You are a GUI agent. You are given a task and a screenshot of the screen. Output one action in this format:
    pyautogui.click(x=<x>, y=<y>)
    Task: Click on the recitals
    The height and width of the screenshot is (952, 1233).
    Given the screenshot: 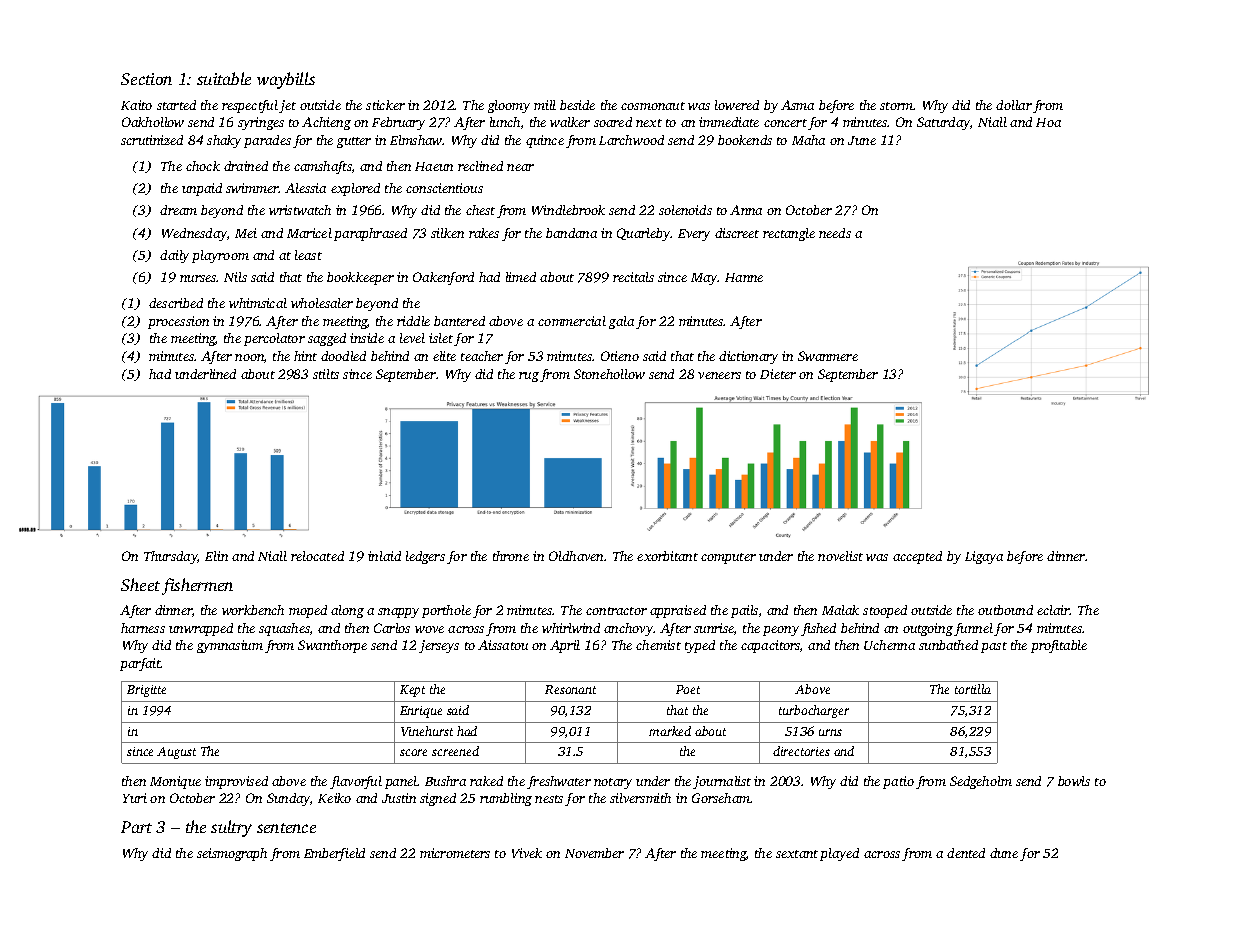 What is the action you would take?
    pyautogui.click(x=633, y=277)
